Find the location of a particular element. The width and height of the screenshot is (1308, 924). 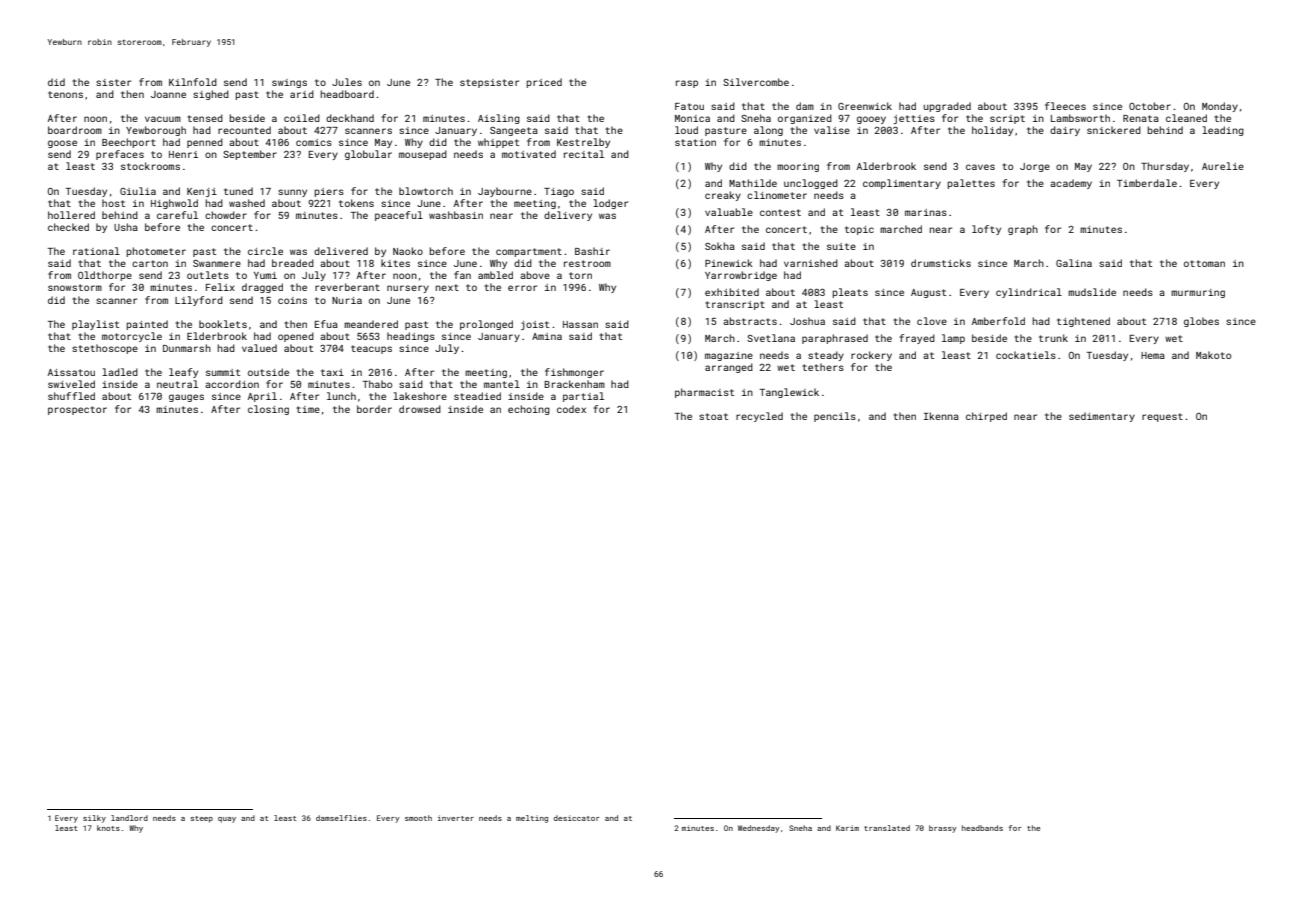

quay is located at coordinates (227, 820).
